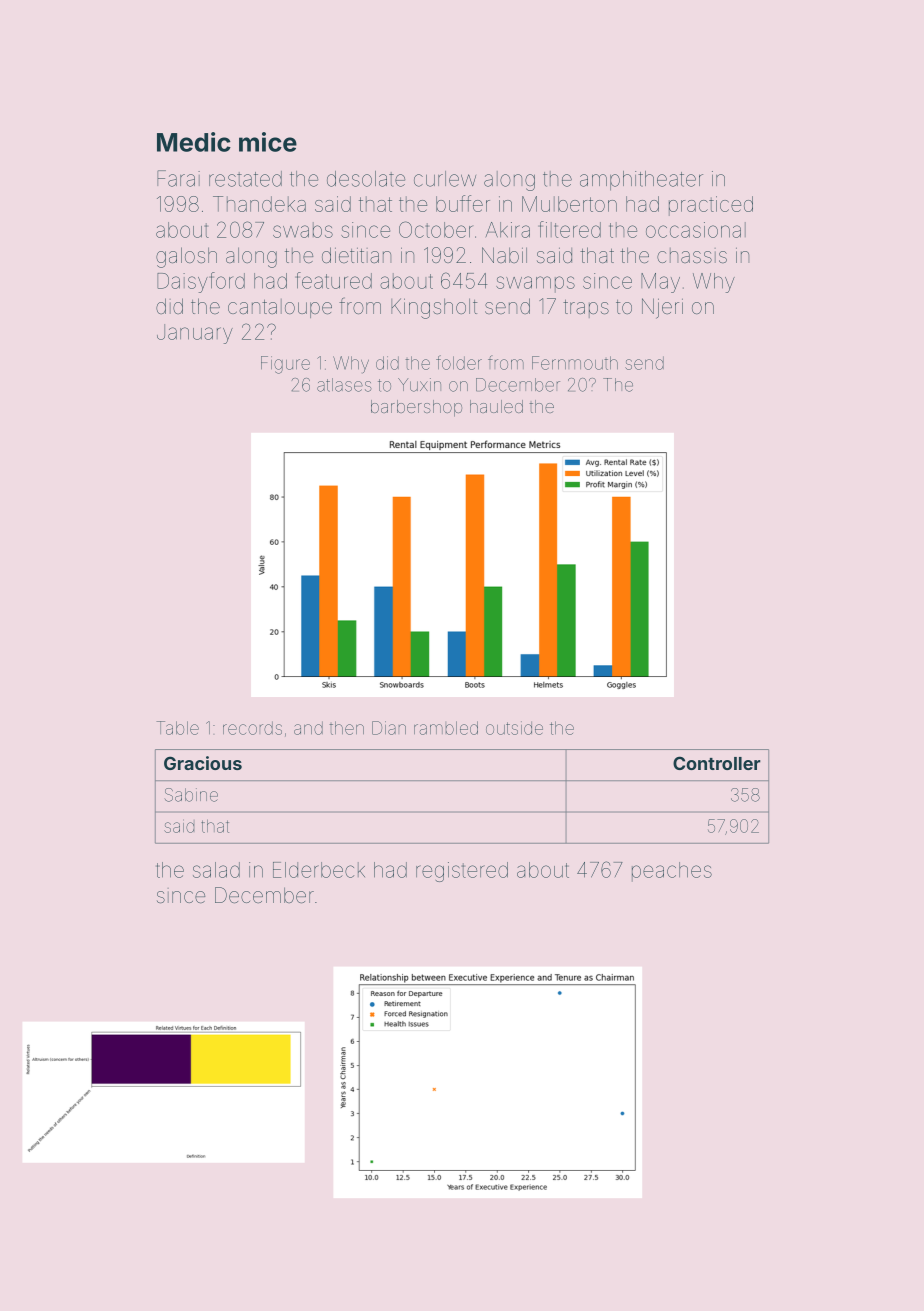  What do you see at coordinates (252, 728) in the screenshot?
I see `records` at bounding box center [252, 728].
